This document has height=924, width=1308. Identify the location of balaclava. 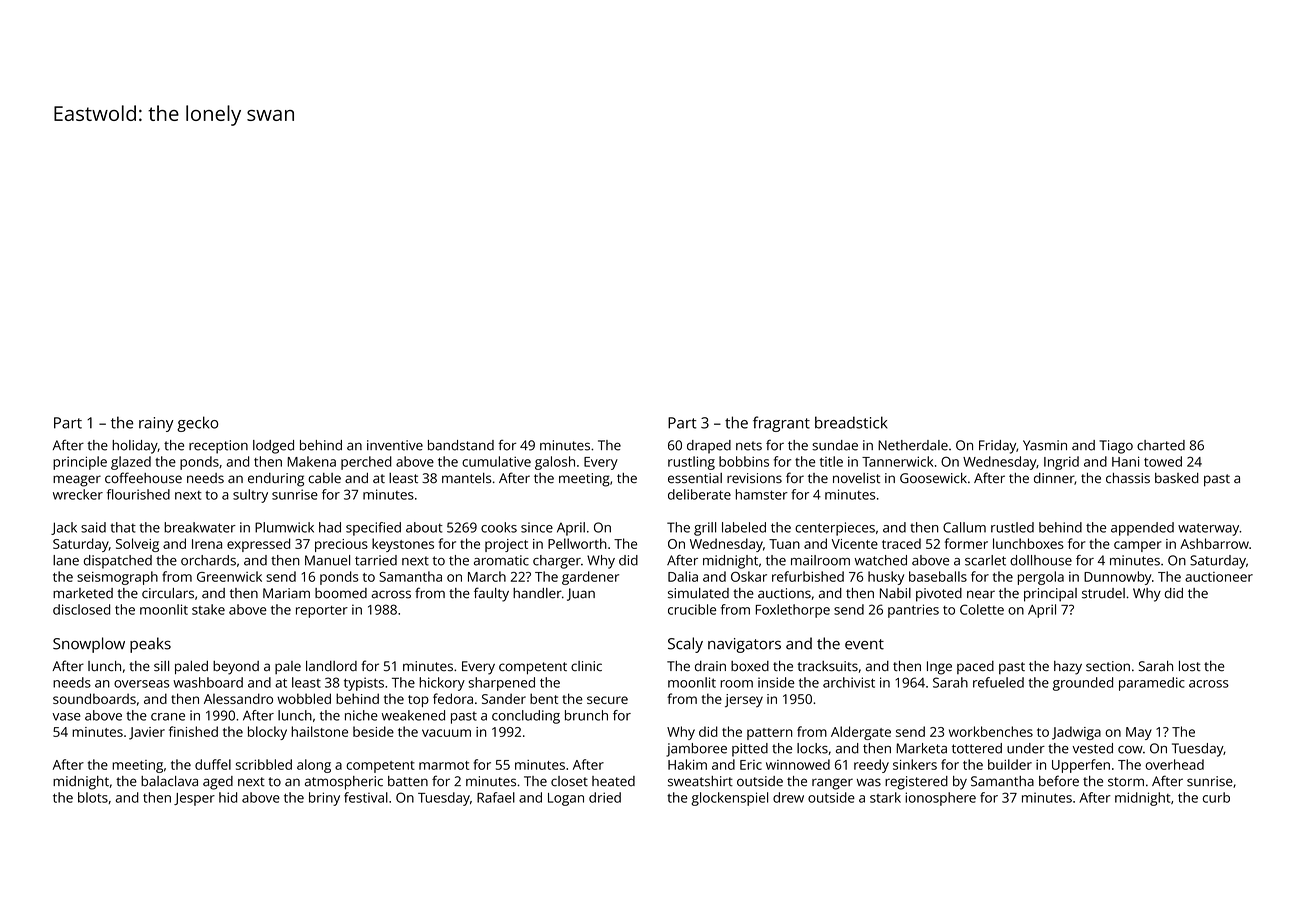
(169, 781).
